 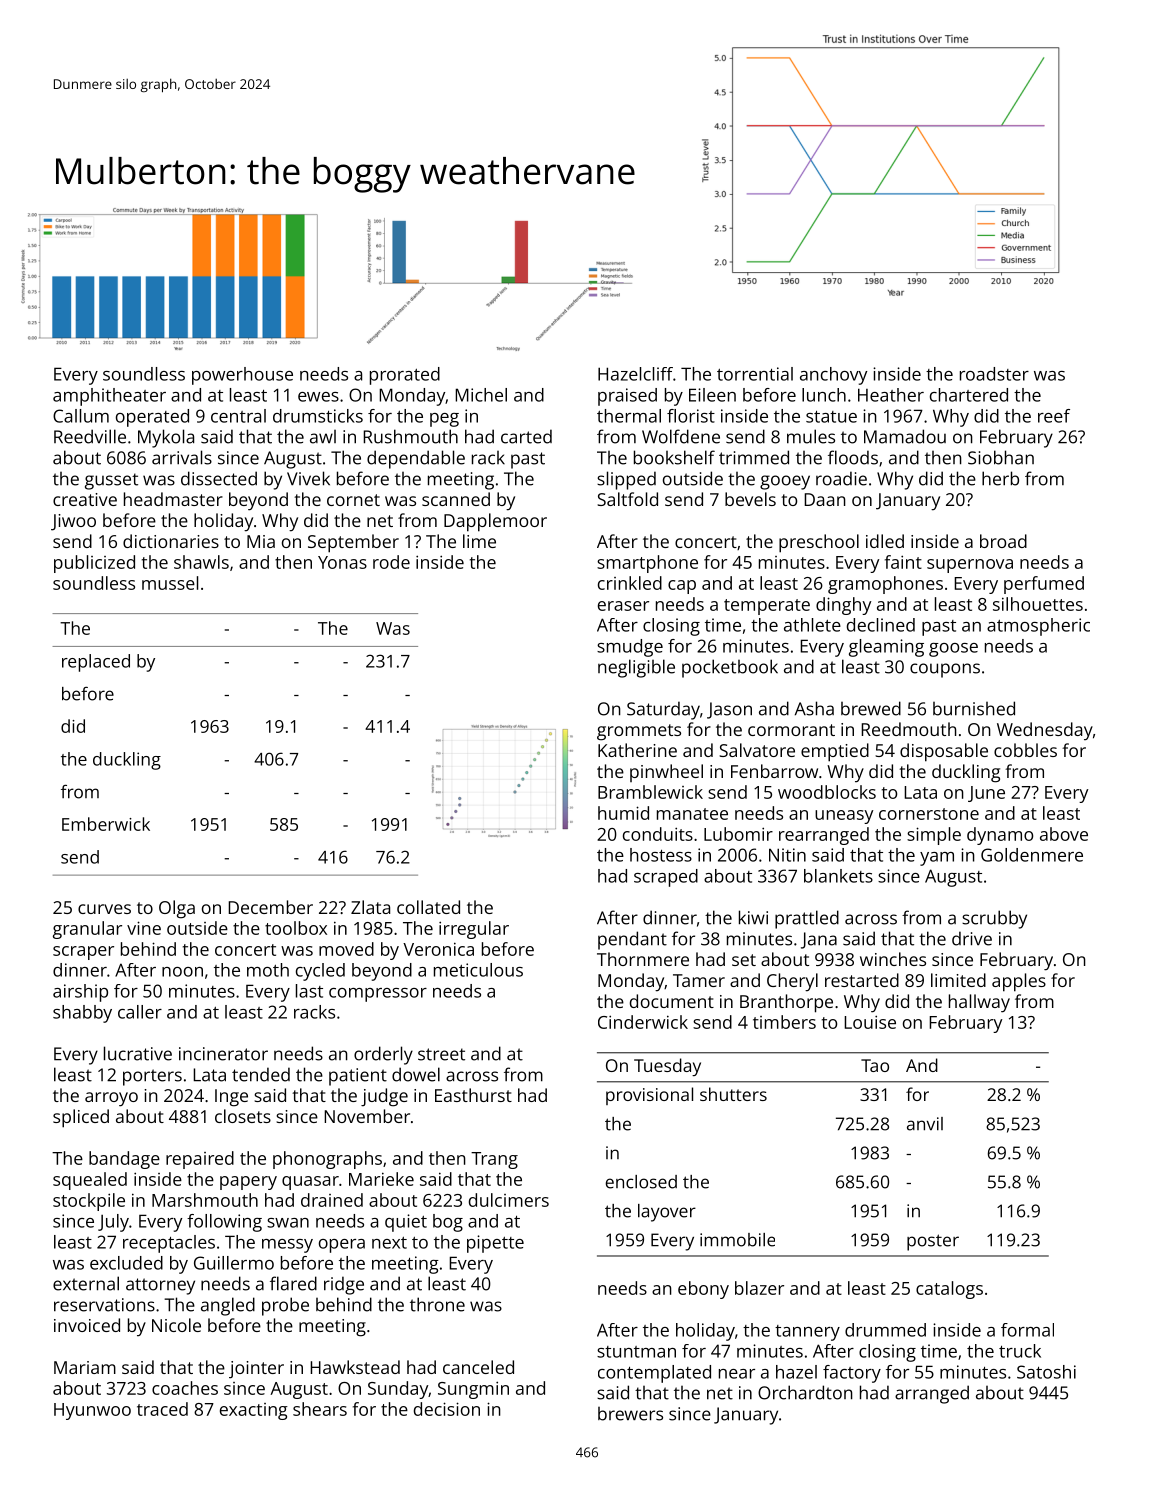 What do you see at coordinates (1054, 416) in the page?
I see `reef` at bounding box center [1054, 416].
